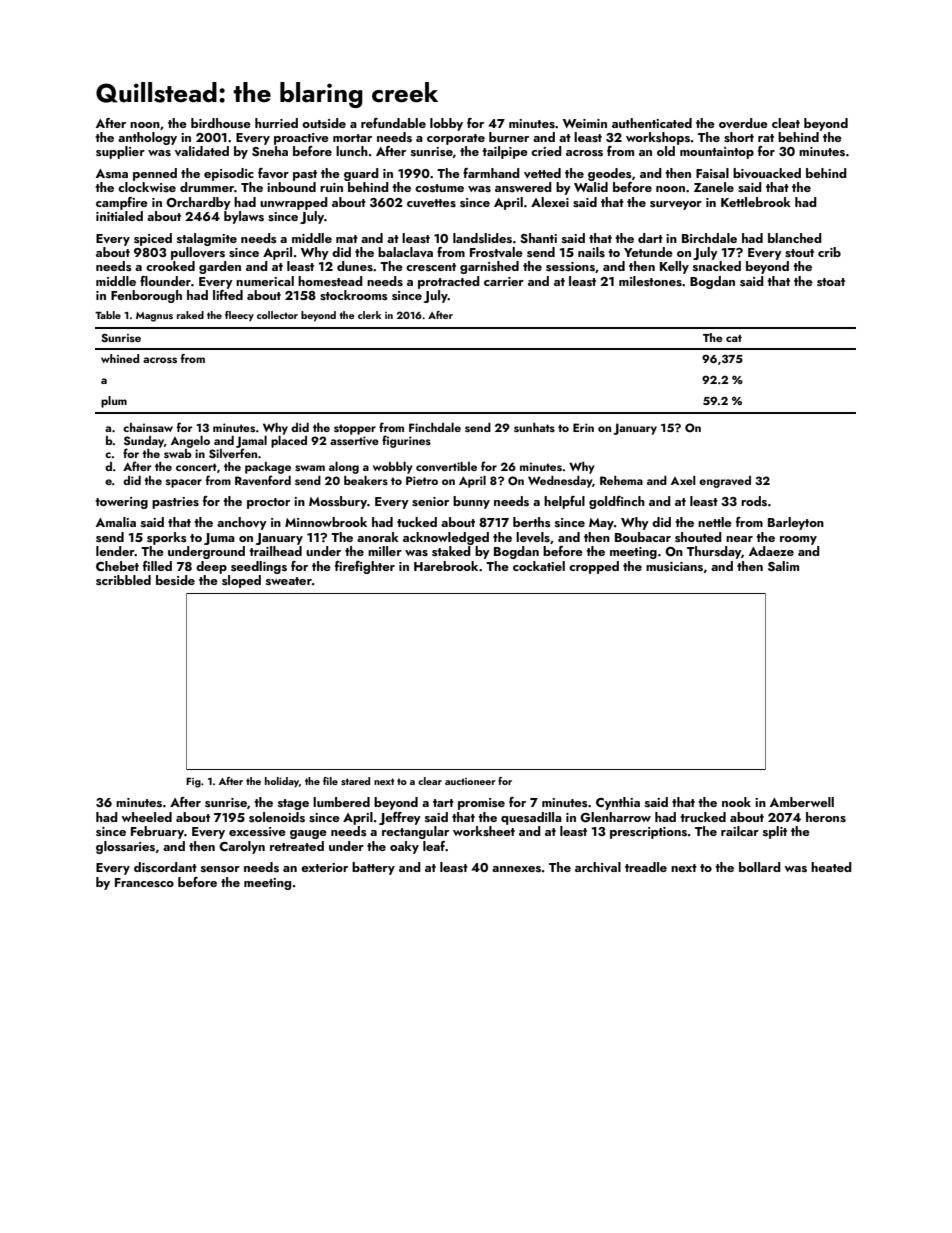  I want to click on annexes, so click(516, 869).
